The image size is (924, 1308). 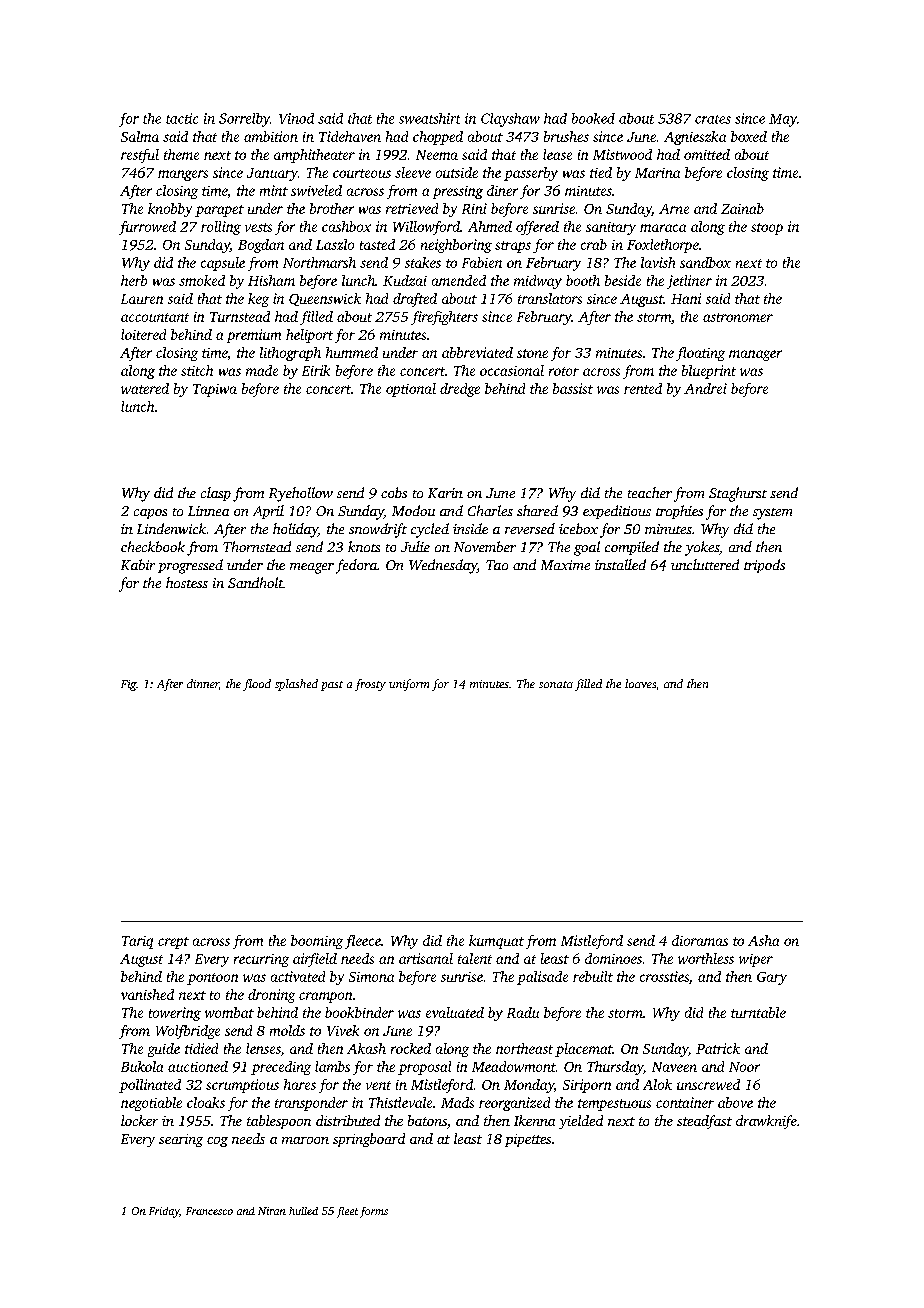 I want to click on loaves, so click(x=640, y=683).
